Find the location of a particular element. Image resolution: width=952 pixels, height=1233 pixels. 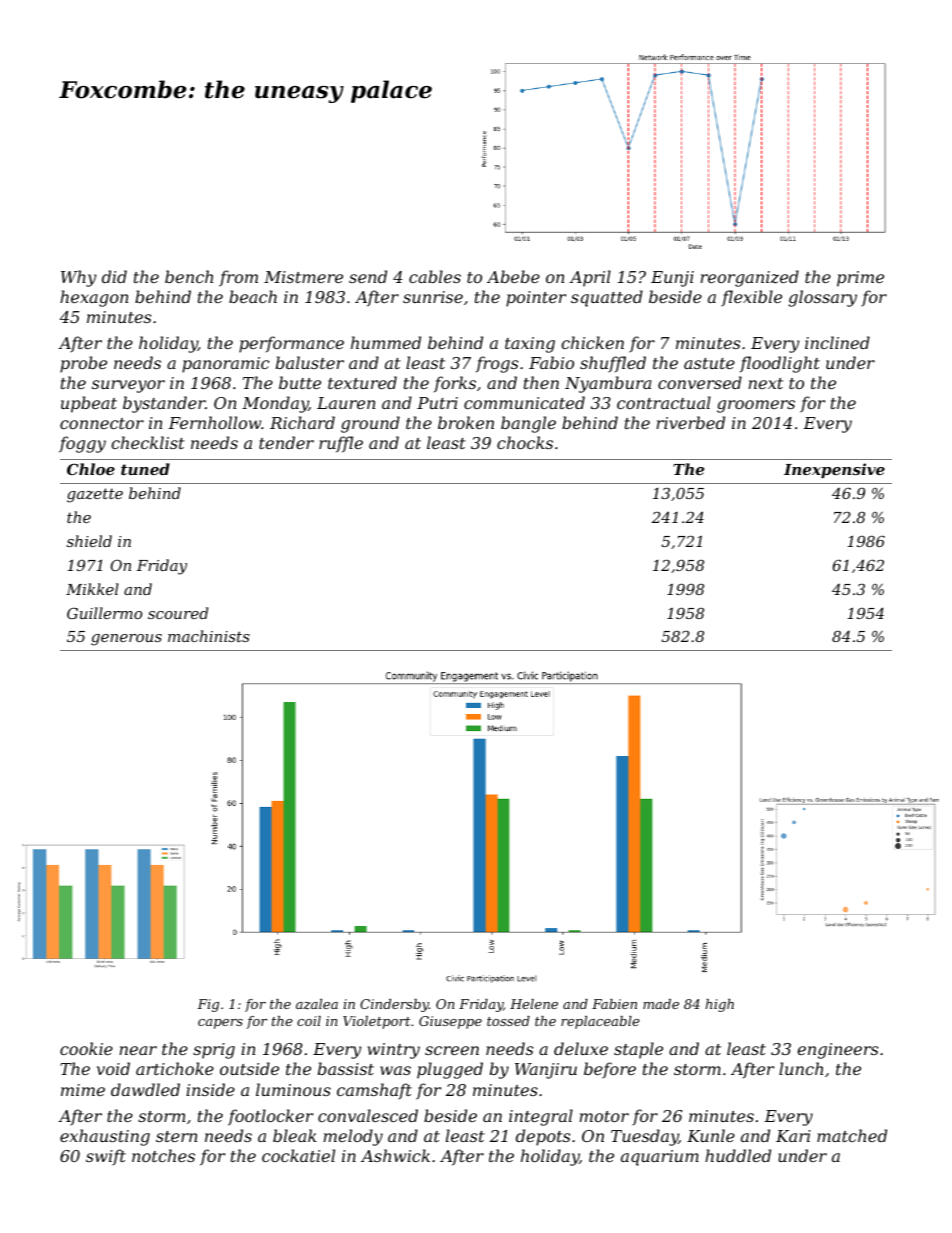

bench is located at coordinates (189, 276).
